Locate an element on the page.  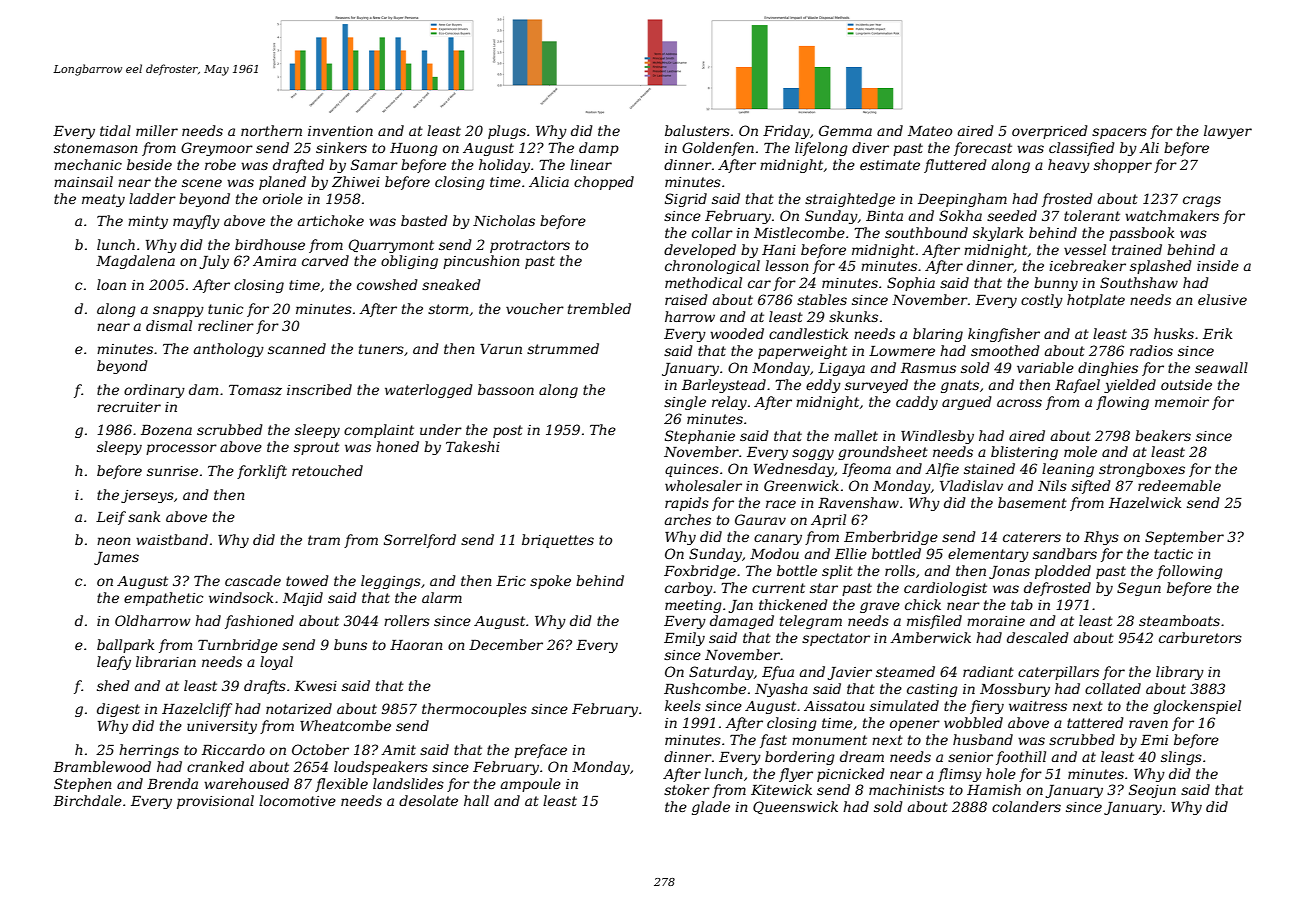
colanders is located at coordinates (1026, 806).
